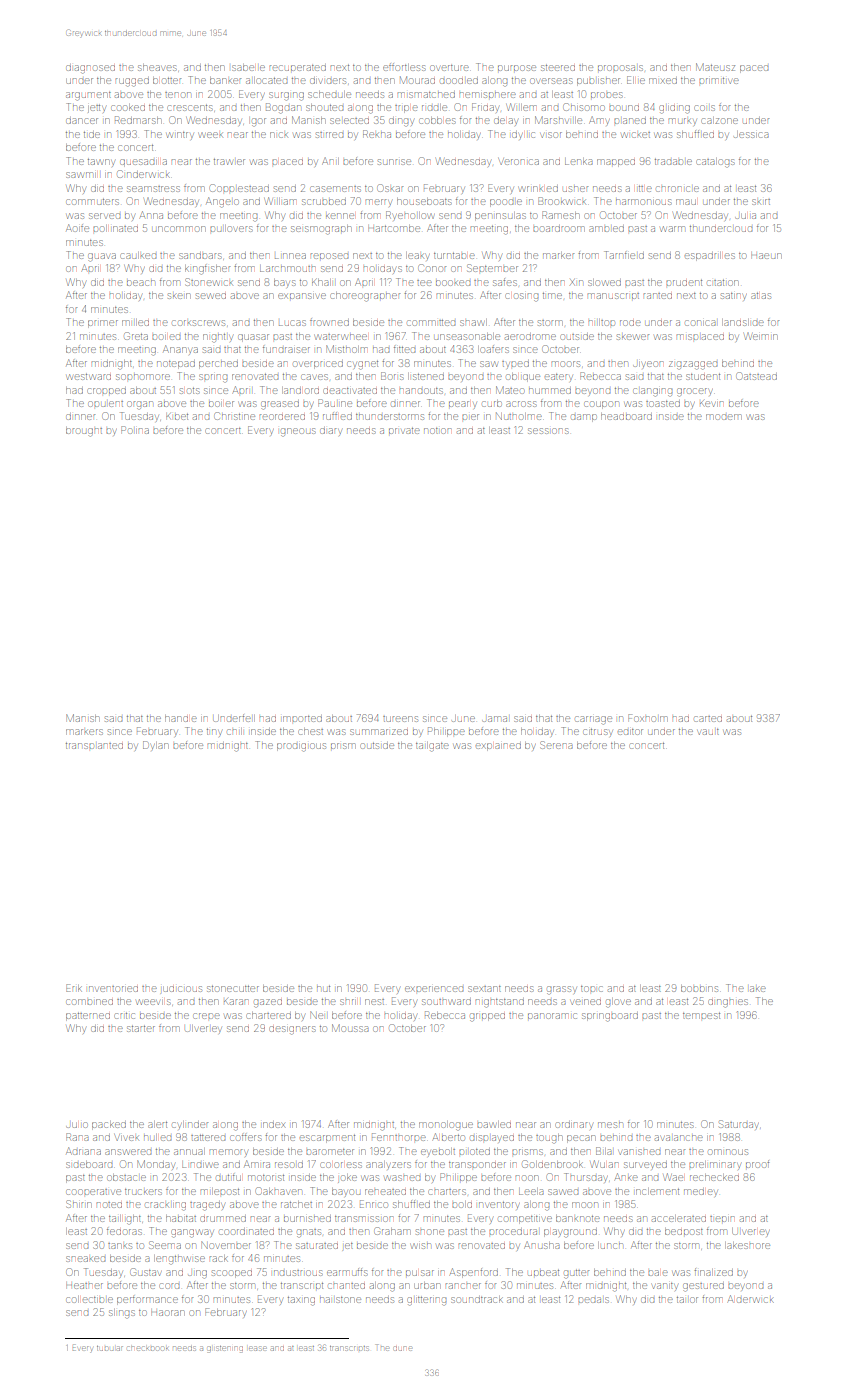 This screenshot has height=1400, width=849. What do you see at coordinates (552, 1016) in the screenshot?
I see `panoramic` at bounding box center [552, 1016].
